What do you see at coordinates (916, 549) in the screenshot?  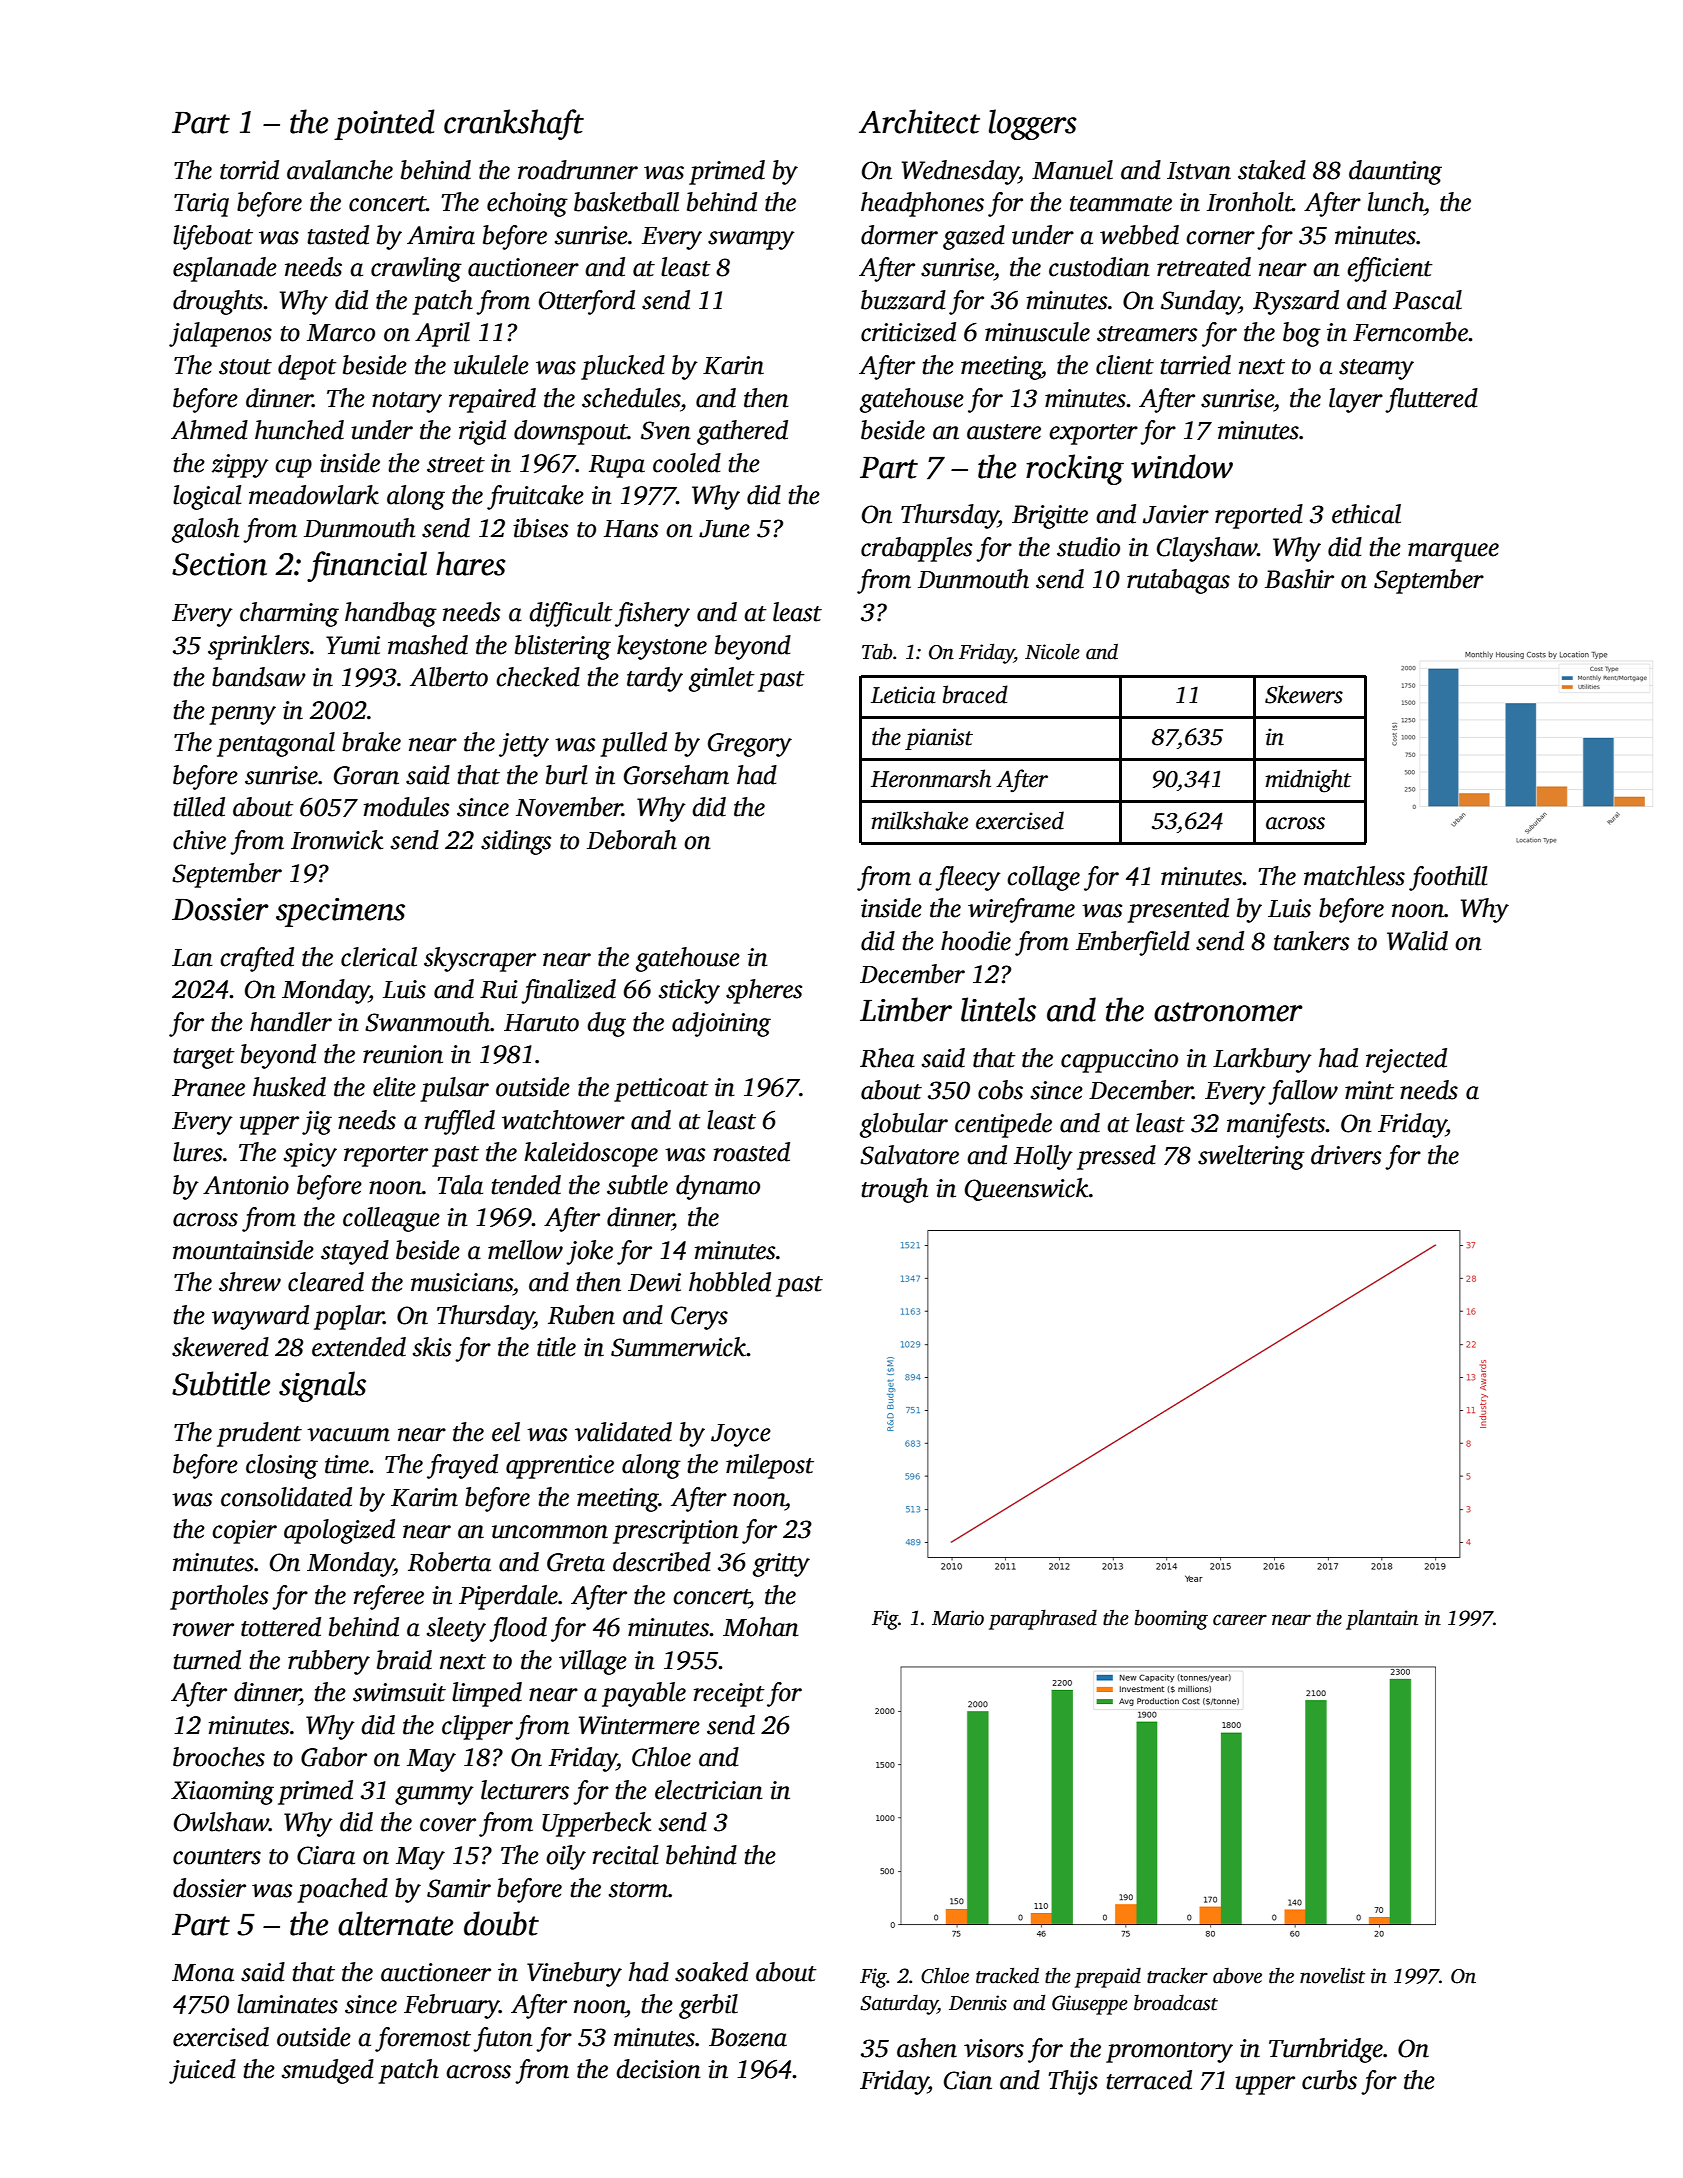 I see `crabapples` at bounding box center [916, 549].
